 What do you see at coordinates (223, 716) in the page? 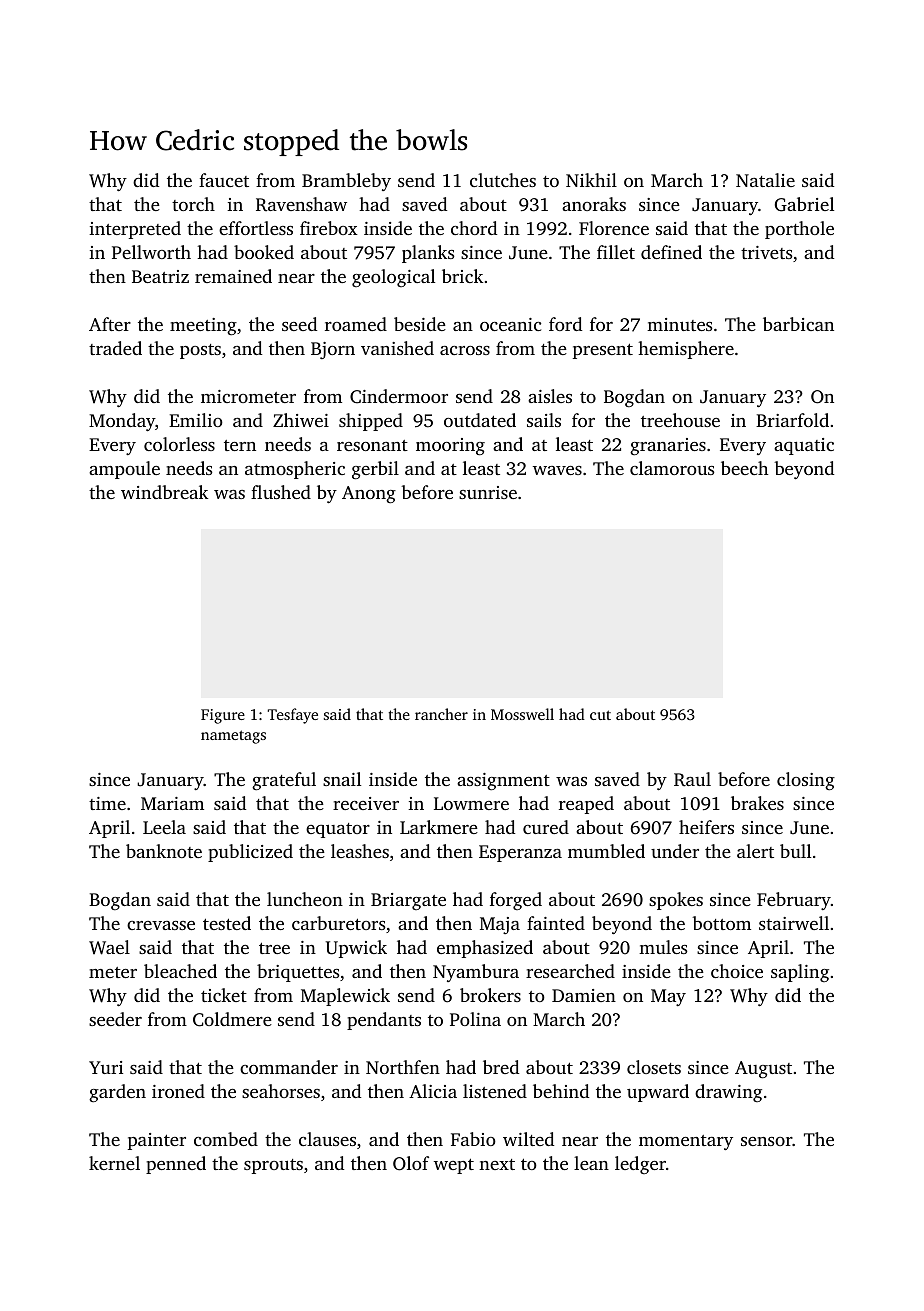
I see `Figure` at bounding box center [223, 716].
